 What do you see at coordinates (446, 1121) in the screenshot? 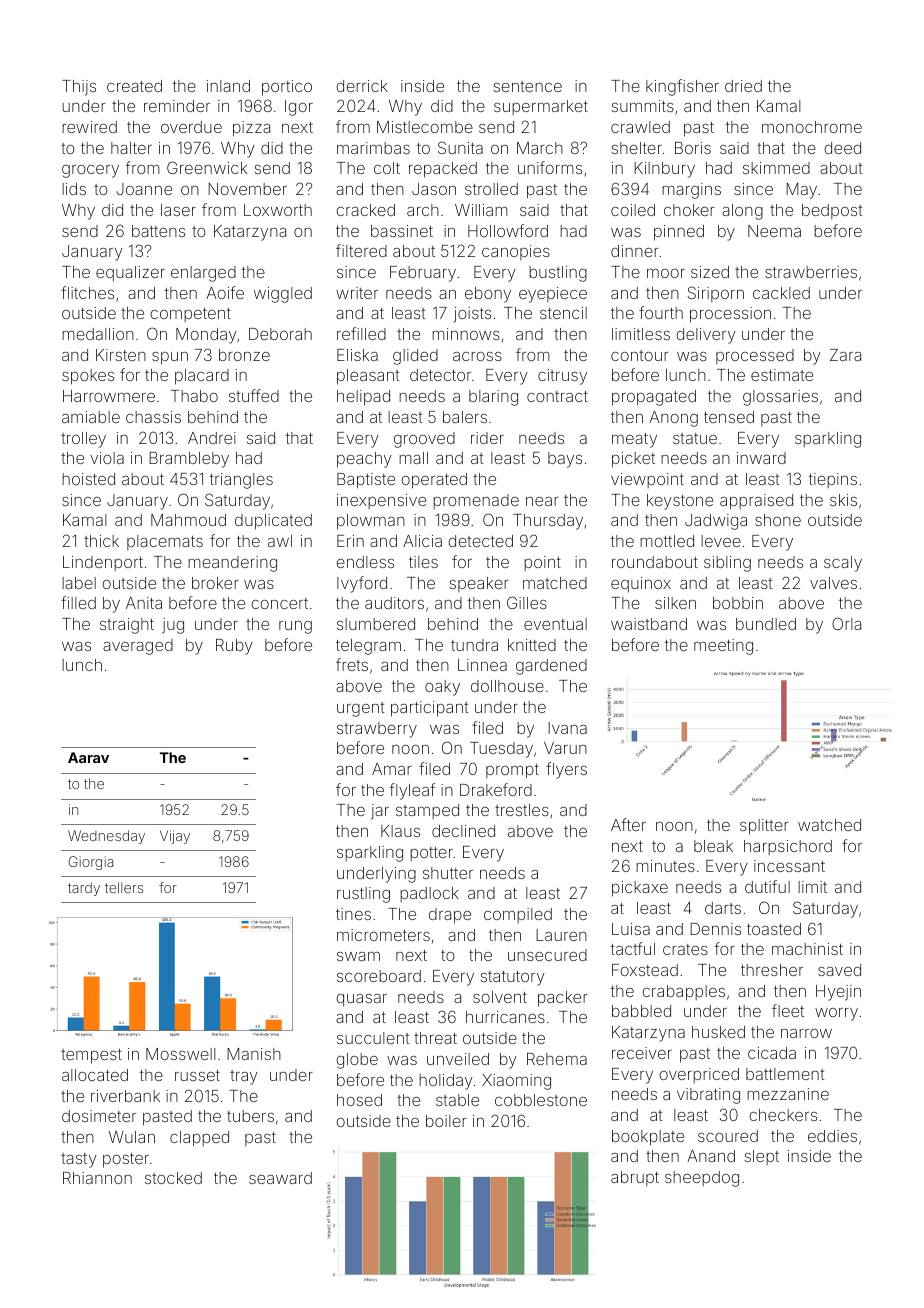
I see `boiler` at bounding box center [446, 1121].
